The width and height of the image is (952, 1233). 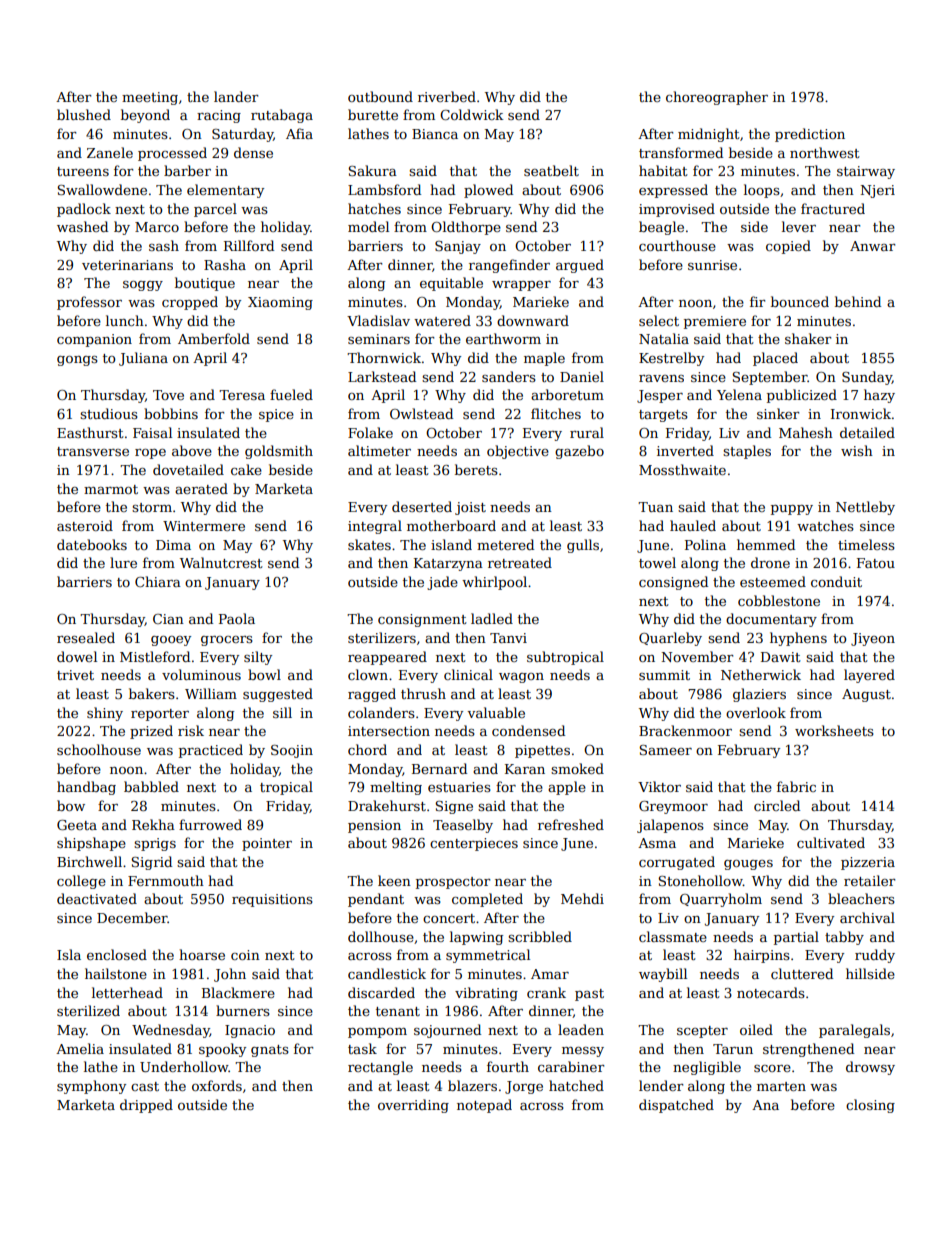 What do you see at coordinates (700, 880) in the image?
I see `Stonehollow` at bounding box center [700, 880].
